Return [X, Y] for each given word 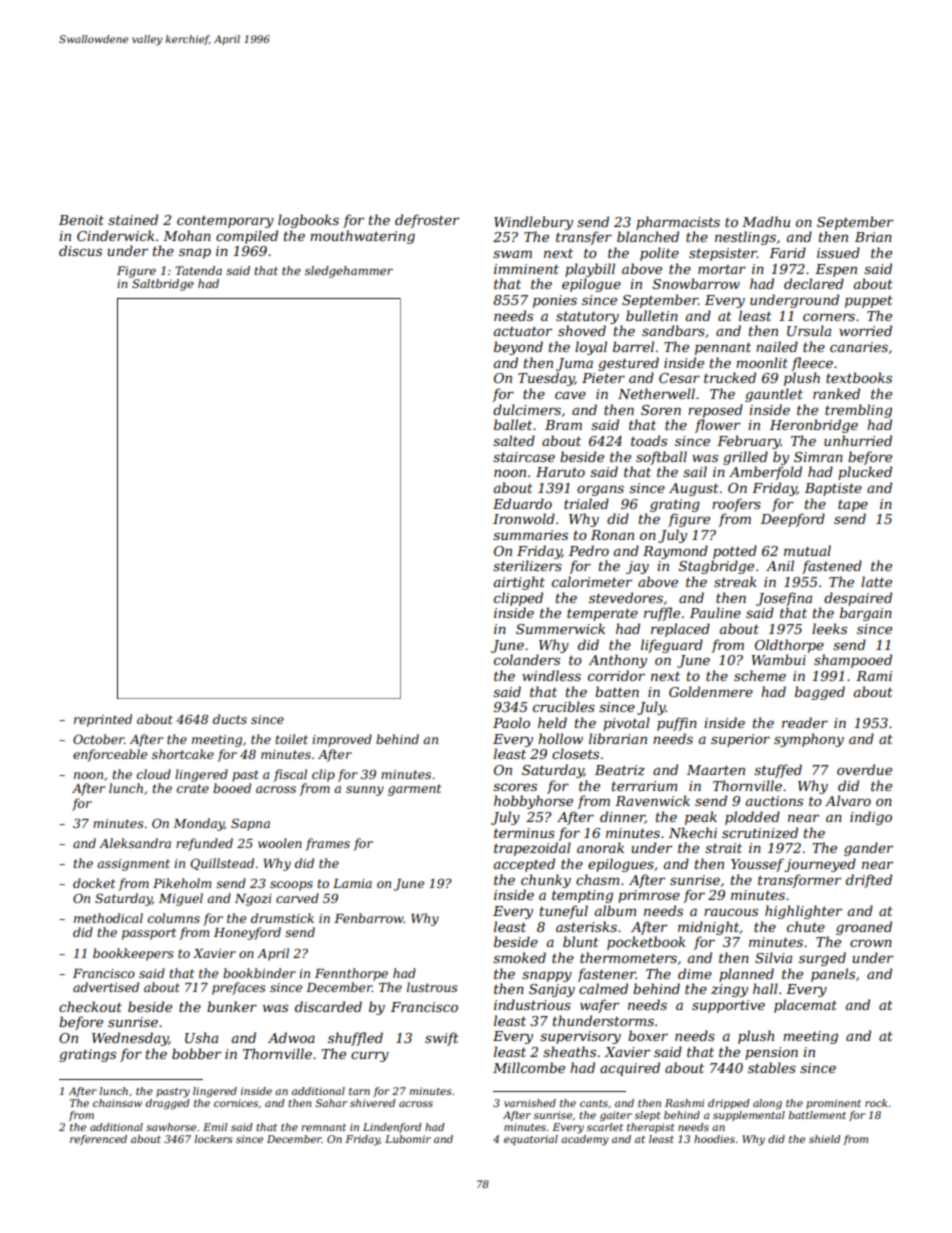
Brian [873, 237]
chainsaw [117, 1103]
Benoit [81, 220]
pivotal [626, 724]
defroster [427, 221]
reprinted [103, 720]
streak [735, 581]
